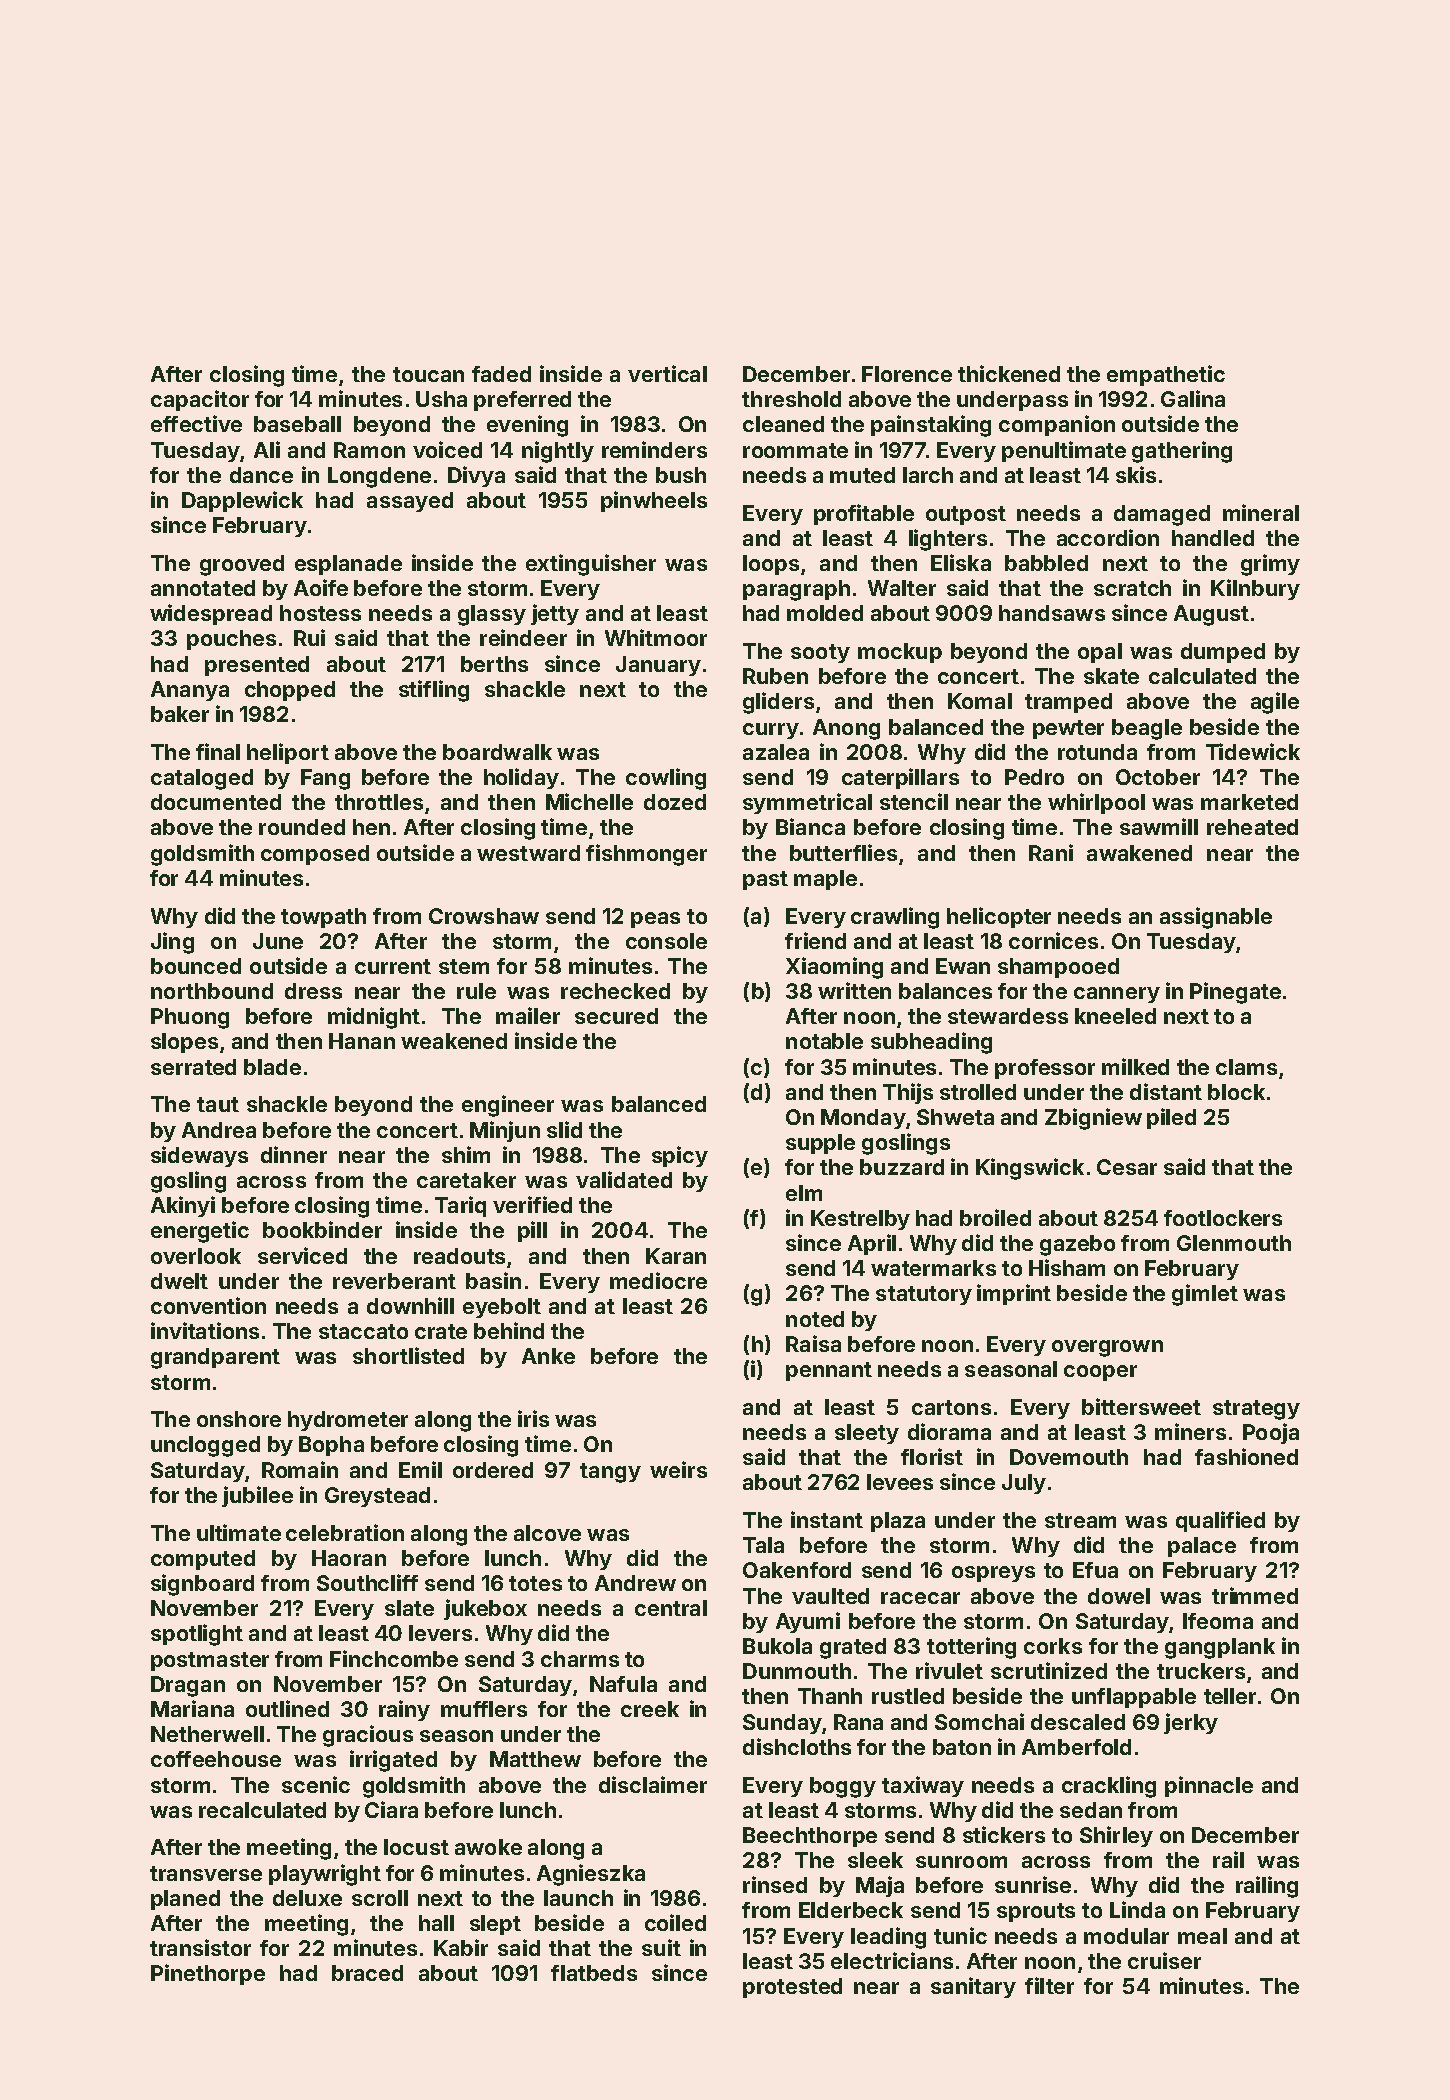 The width and height of the document is (1450, 2100). What do you see at coordinates (1223, 653) in the document?
I see `dumped` at bounding box center [1223, 653].
